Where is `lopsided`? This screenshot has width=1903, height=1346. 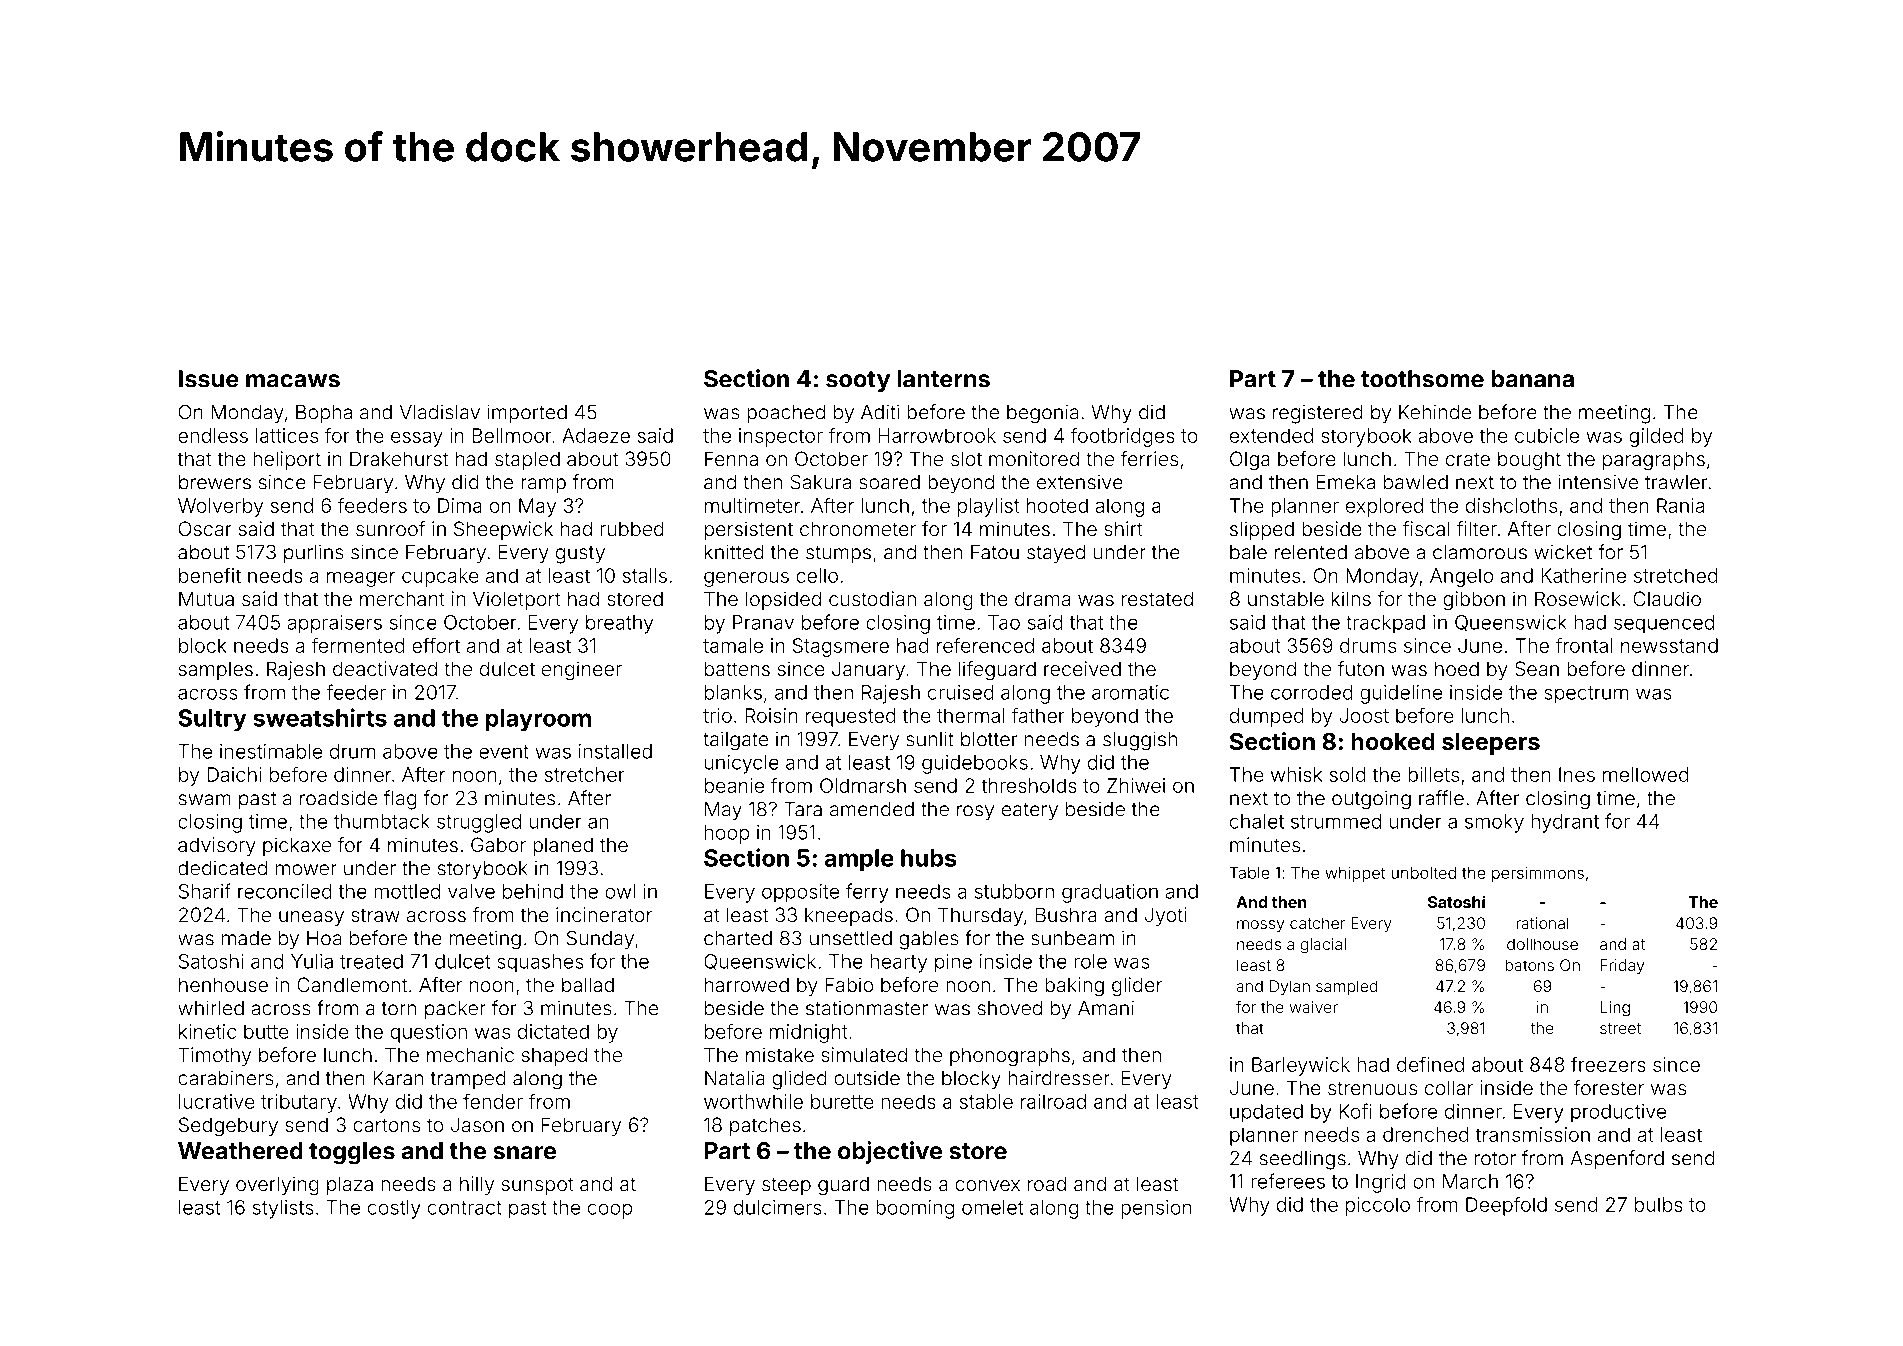
lopsided is located at coordinates (783, 600).
